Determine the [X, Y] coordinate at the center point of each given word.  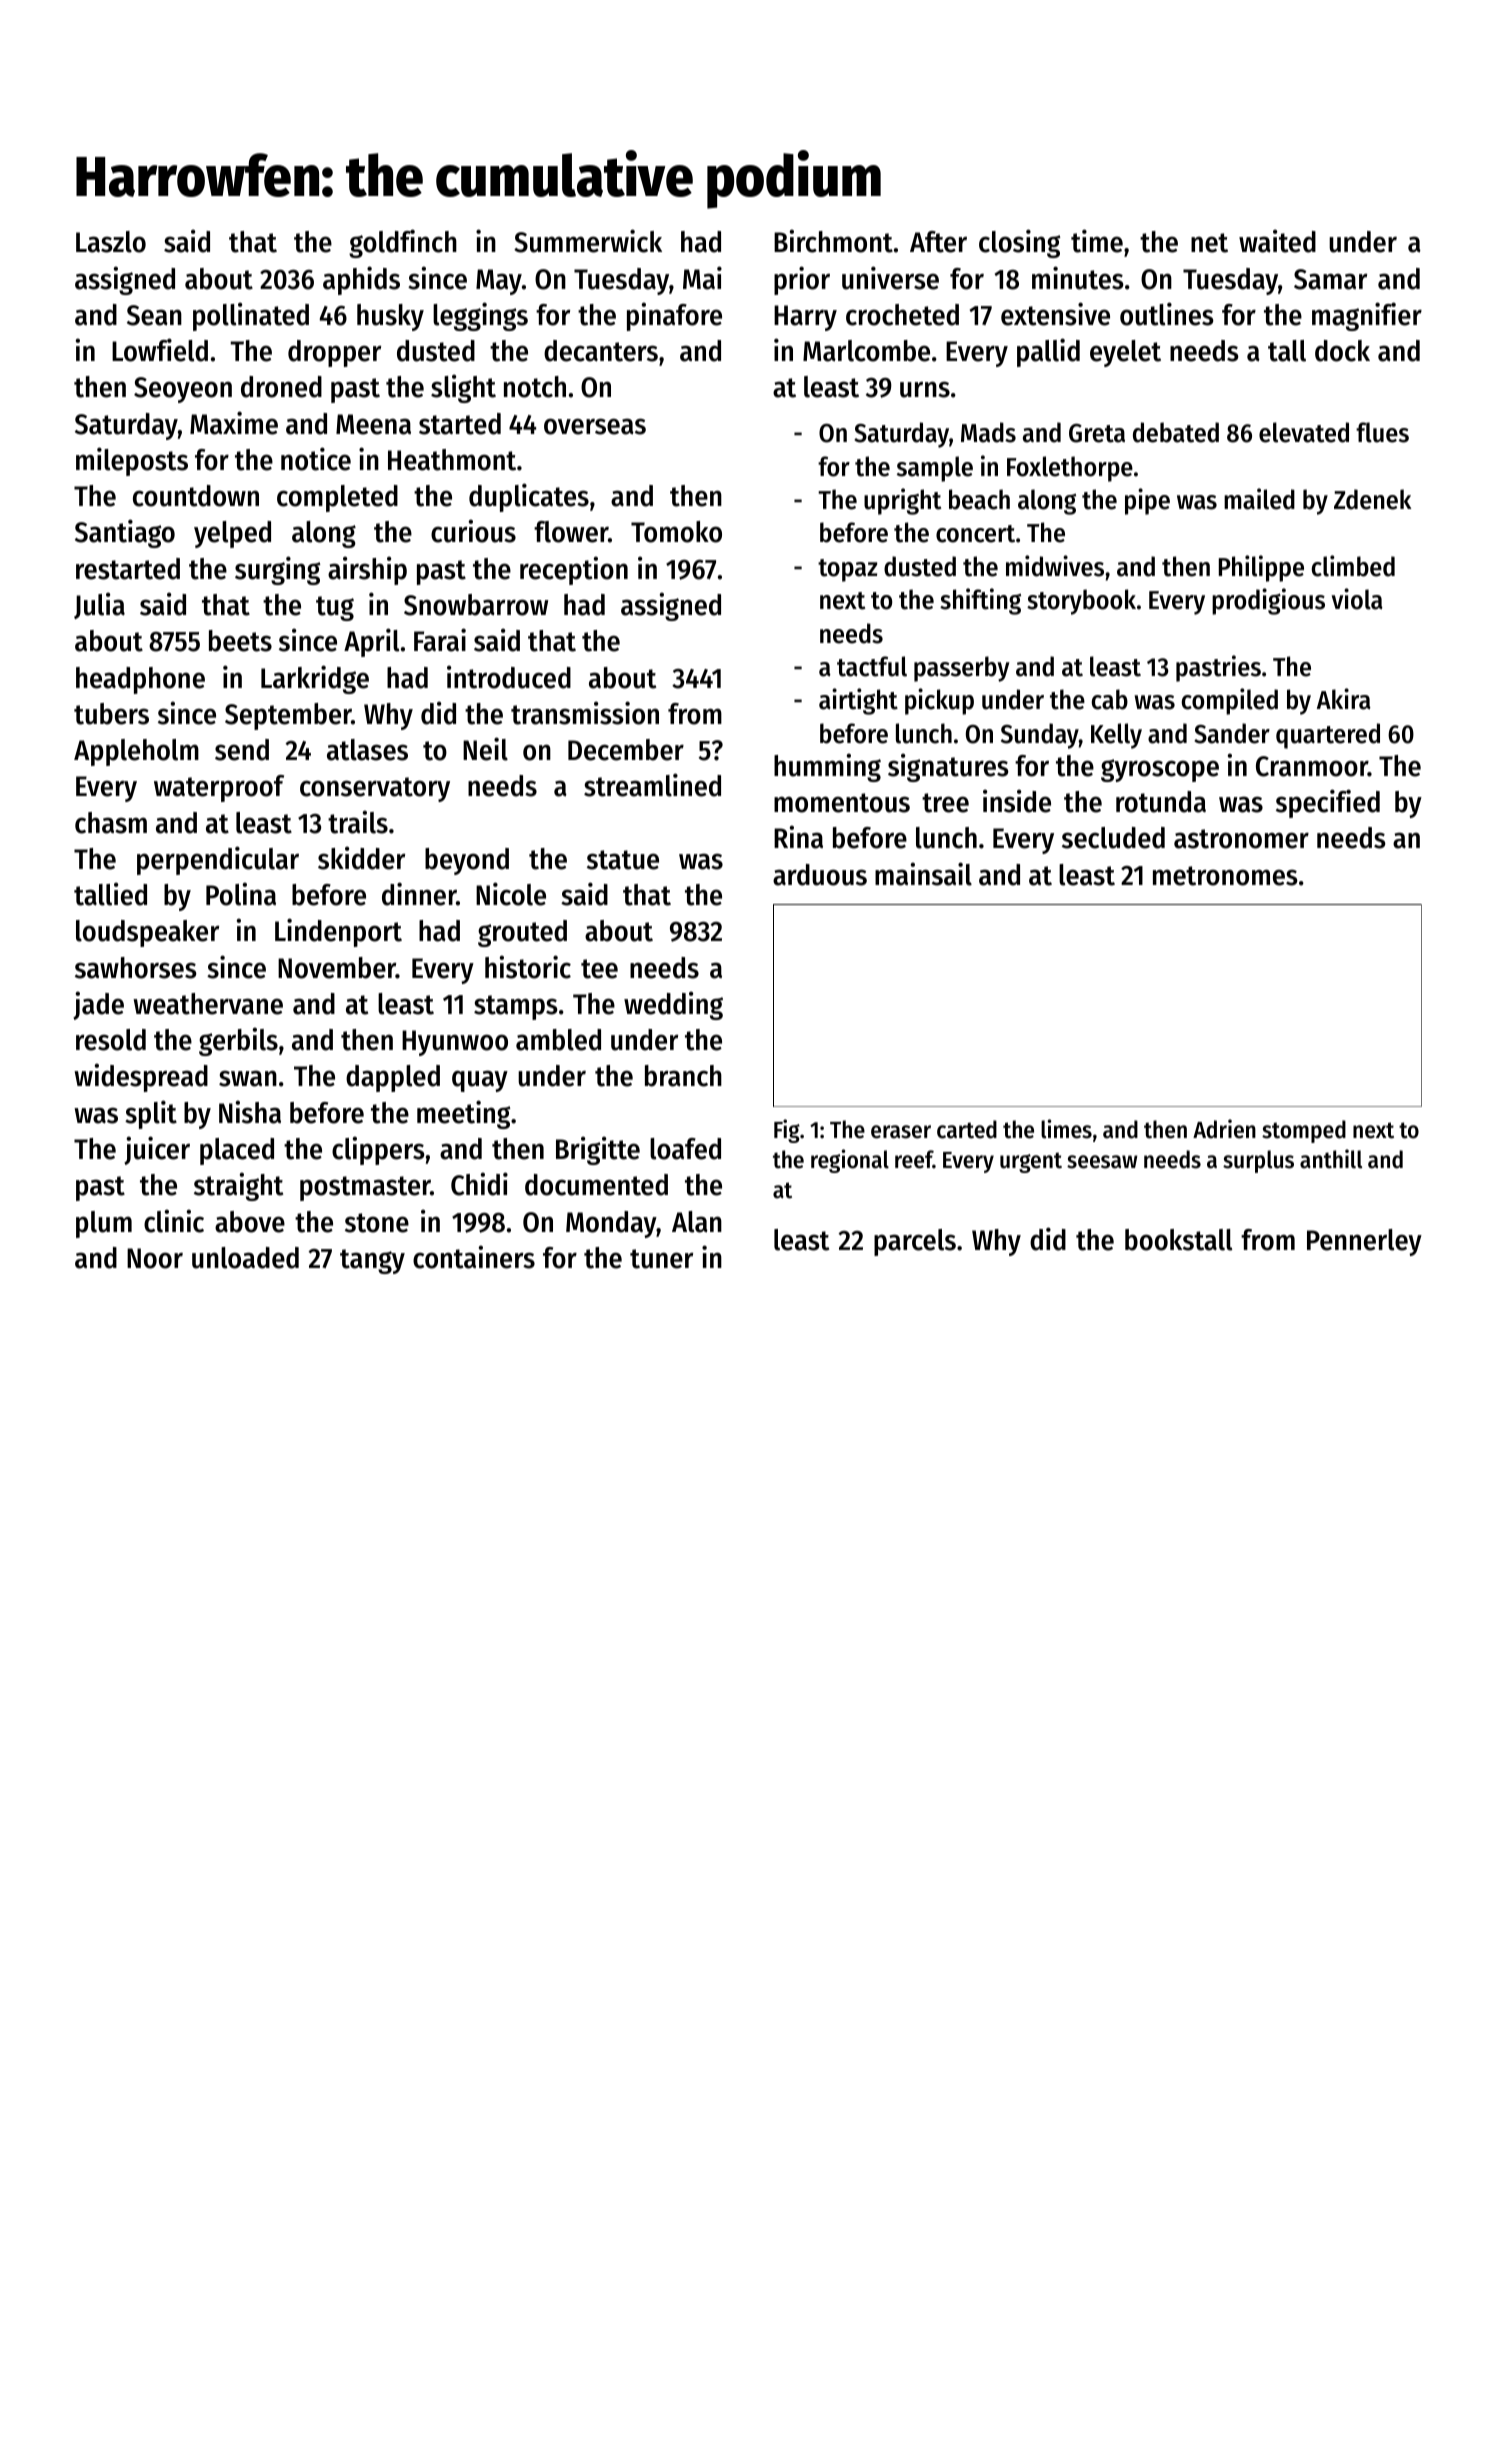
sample [935, 469]
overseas [595, 426]
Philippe [1261, 568]
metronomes [1225, 876]
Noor [155, 1258]
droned [281, 387]
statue [623, 860]
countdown [196, 496]
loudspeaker [147, 933]
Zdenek [1372, 499]
